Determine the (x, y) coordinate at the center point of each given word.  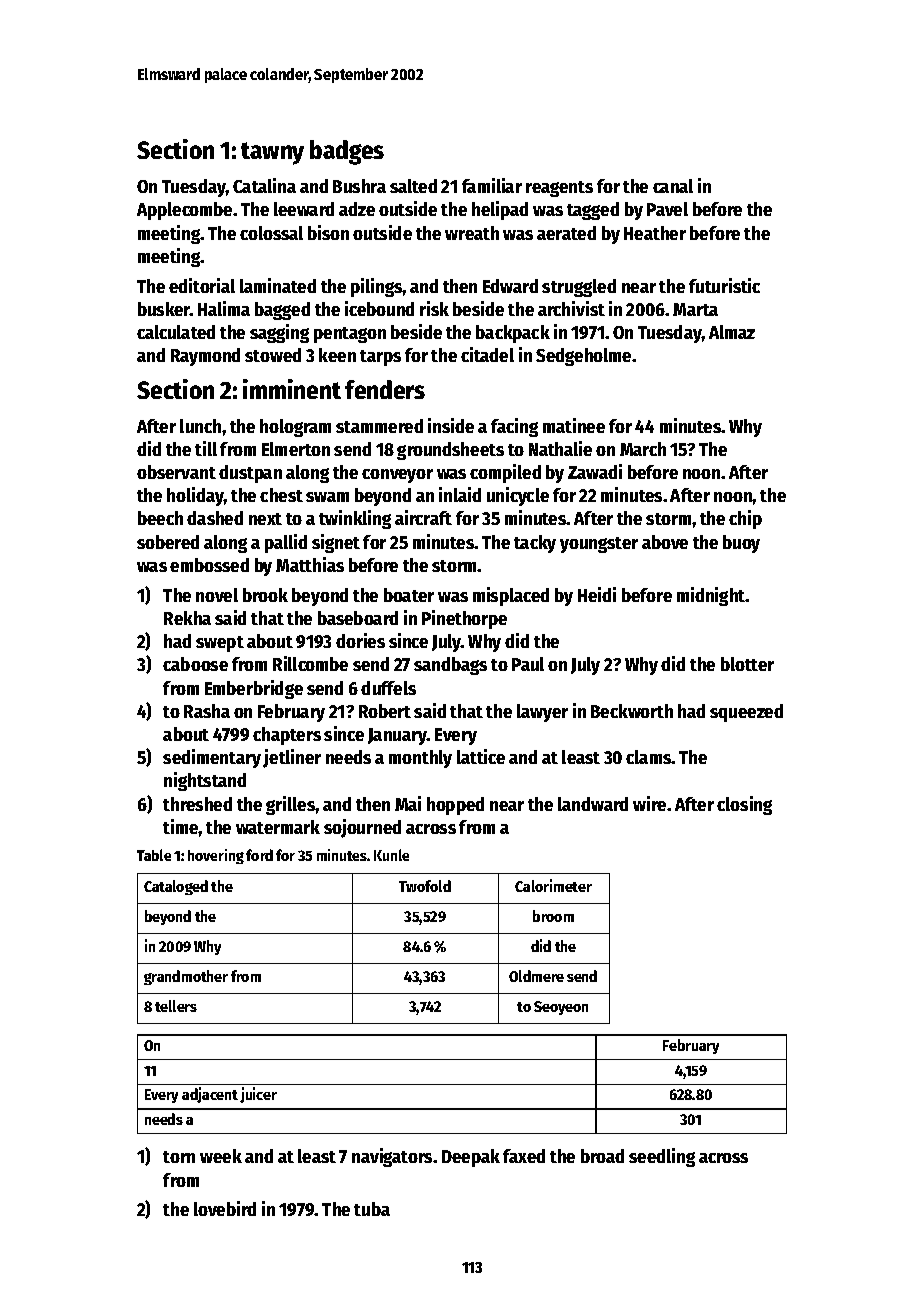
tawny (272, 153)
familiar (492, 185)
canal (673, 186)
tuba (372, 1209)
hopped (455, 806)
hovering (216, 856)
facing (514, 427)
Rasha (207, 711)
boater (409, 595)
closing (744, 805)
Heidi (597, 594)
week (221, 1156)
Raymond (205, 357)
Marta (695, 309)
